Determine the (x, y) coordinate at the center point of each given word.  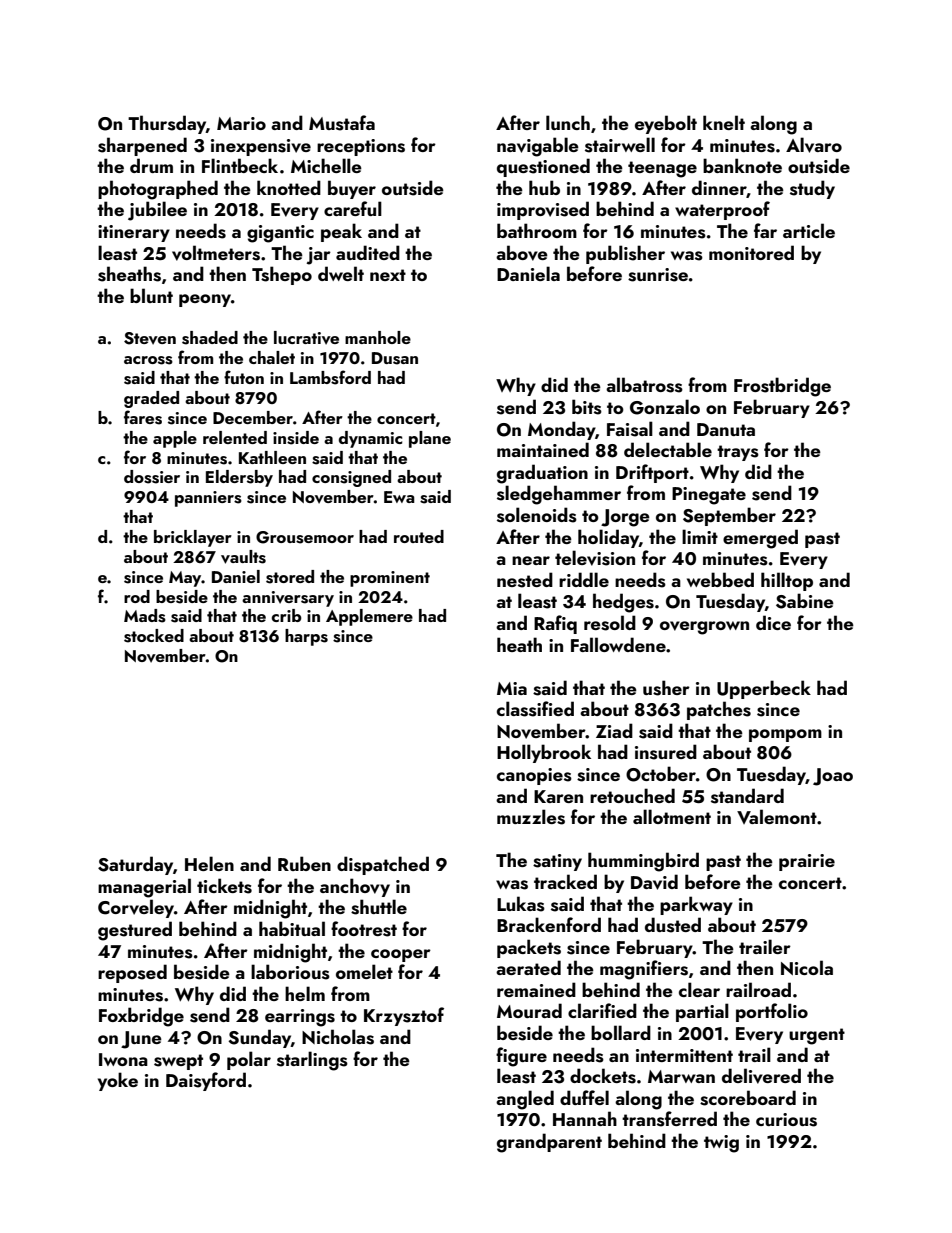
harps (306, 637)
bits (587, 407)
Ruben (304, 863)
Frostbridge (782, 387)
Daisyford (206, 1081)
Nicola (807, 967)
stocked (154, 636)
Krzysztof (404, 1016)
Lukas (521, 904)
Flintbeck (240, 165)
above (522, 253)
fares (143, 417)
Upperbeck (764, 689)
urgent (817, 1036)
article (809, 230)
